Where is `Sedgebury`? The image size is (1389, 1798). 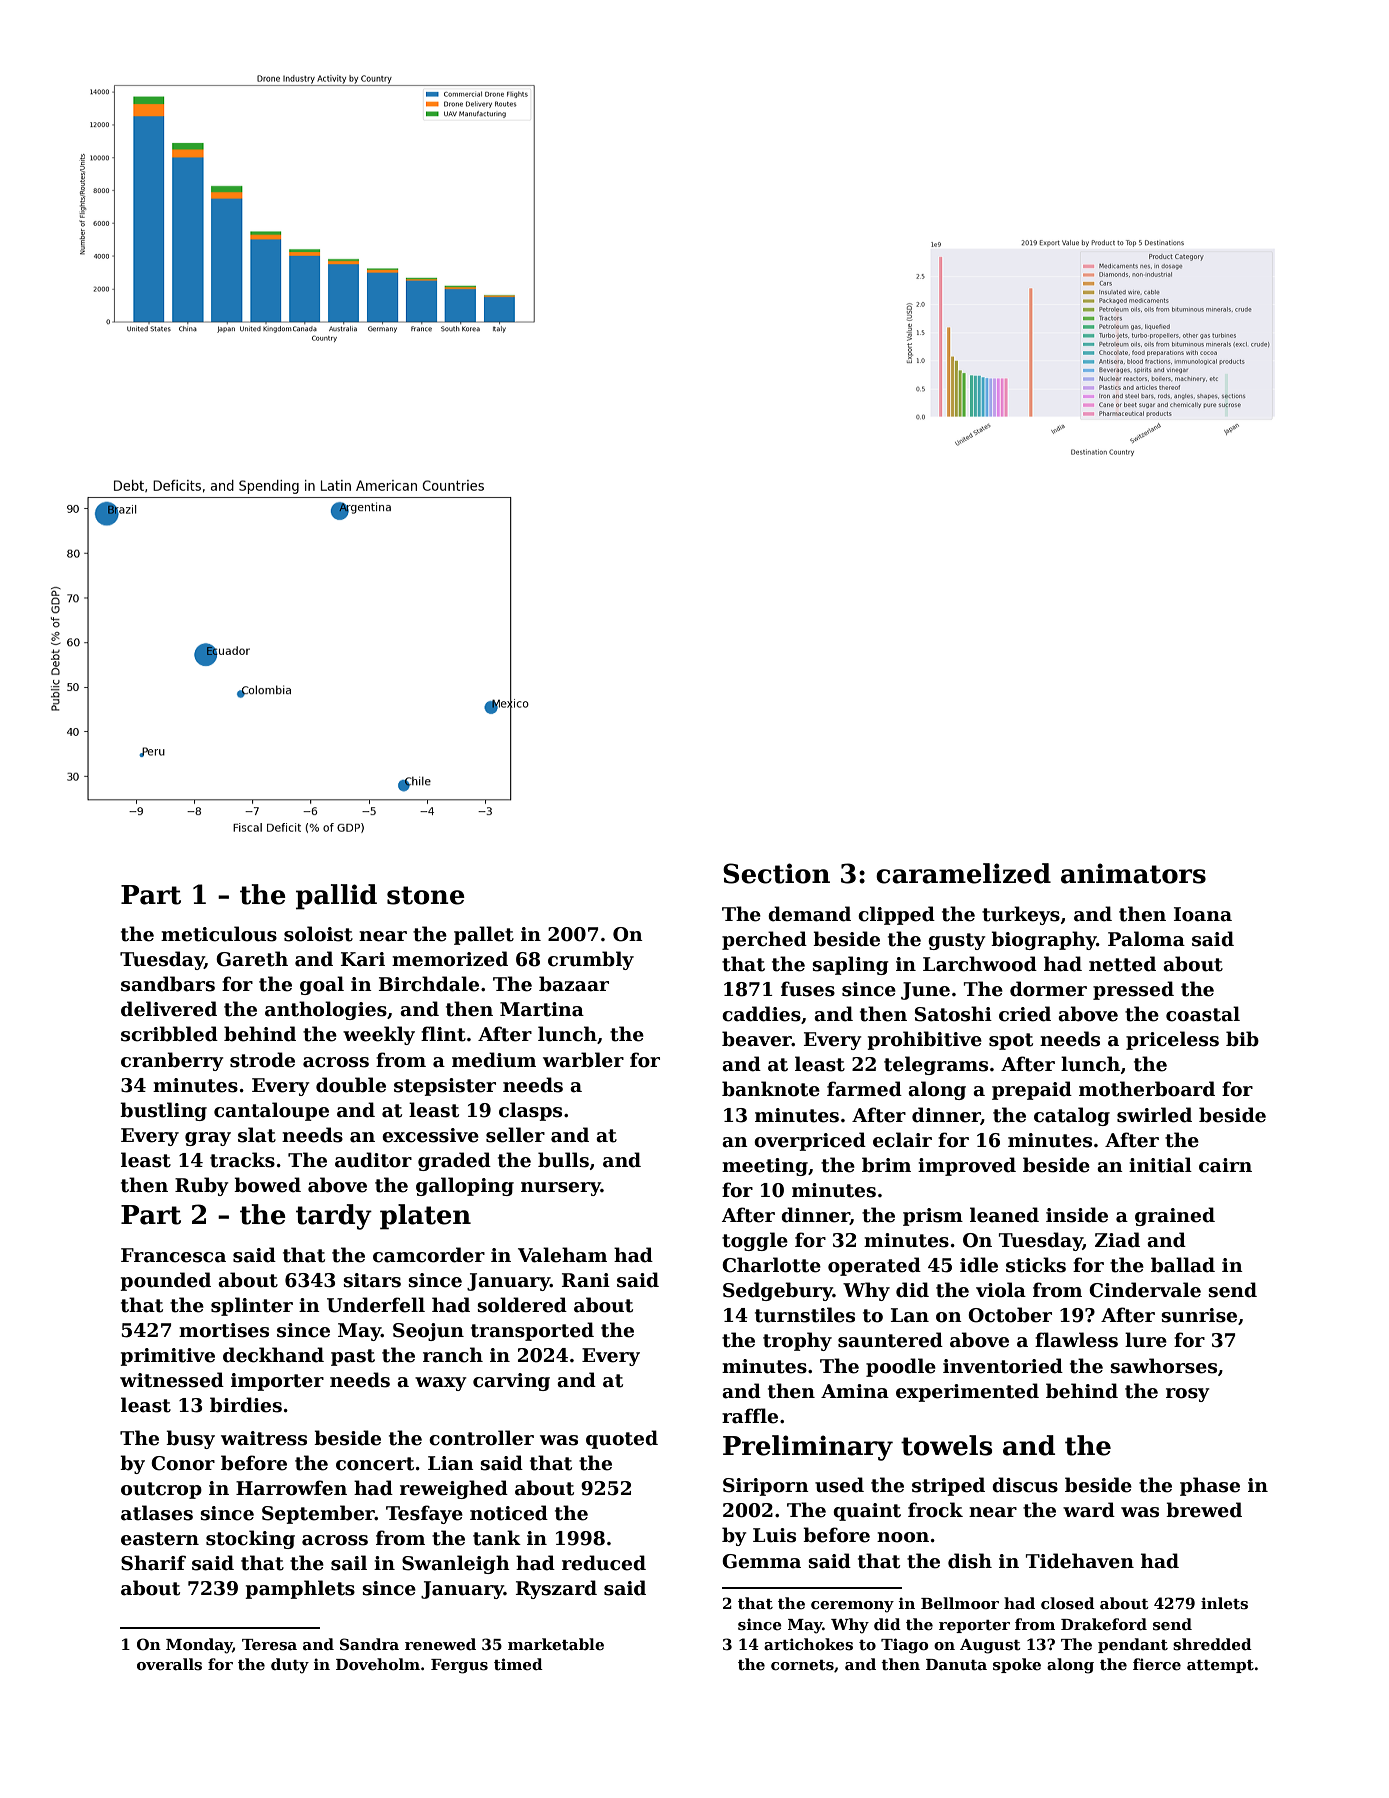 Sedgebury is located at coordinates (778, 1291).
